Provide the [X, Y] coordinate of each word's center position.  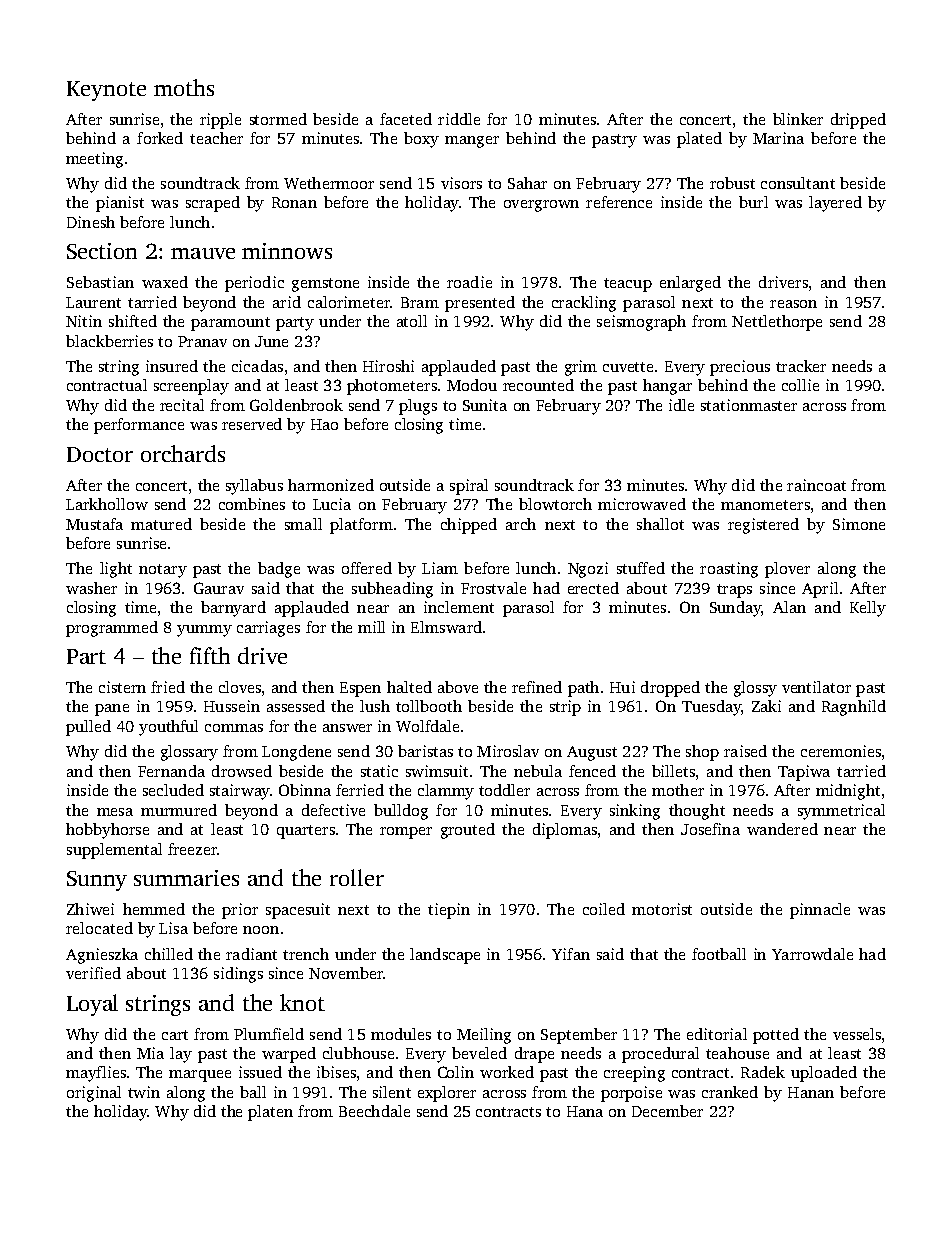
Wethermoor [329, 183]
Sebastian [100, 282]
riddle [459, 119]
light [116, 570]
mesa [115, 812]
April [820, 590]
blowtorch [555, 504]
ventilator [816, 687]
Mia [150, 1053]
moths [184, 87]
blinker [798, 119]
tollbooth [429, 706]
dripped [858, 121]
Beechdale [374, 1111]
